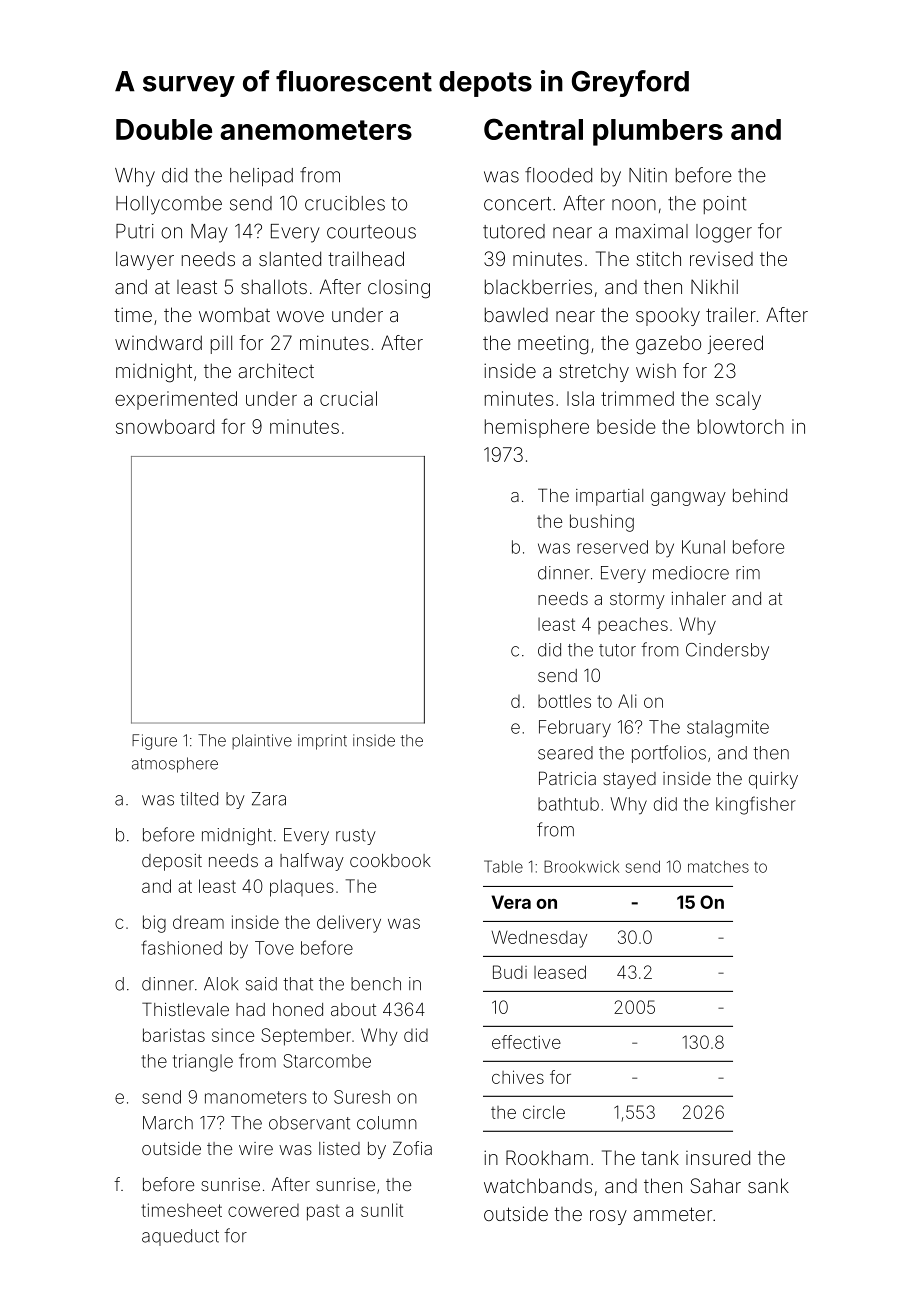 The width and height of the screenshot is (924, 1311). What do you see at coordinates (174, 1035) in the screenshot?
I see `baristas` at bounding box center [174, 1035].
